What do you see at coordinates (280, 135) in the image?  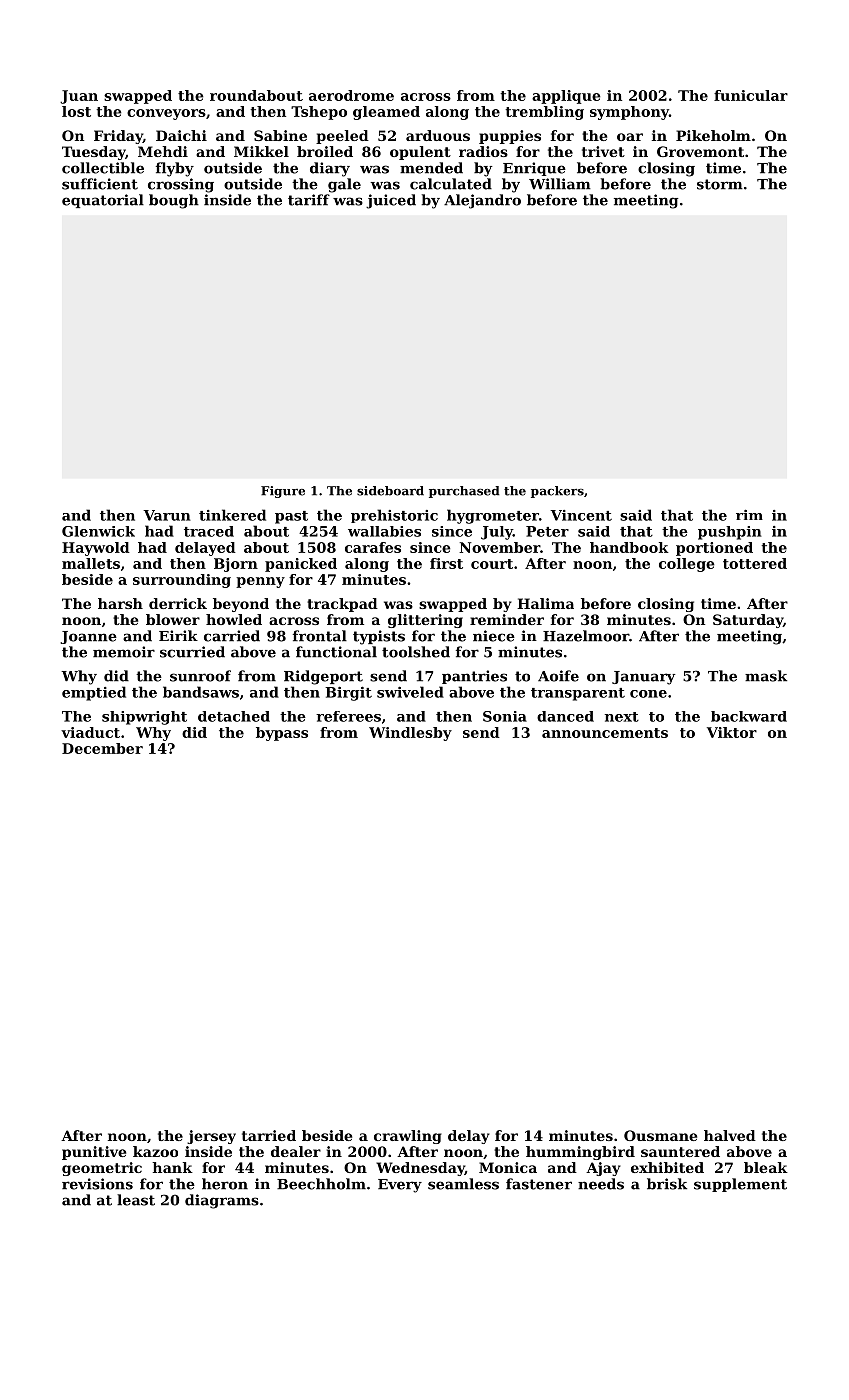 I see `Sabine` at bounding box center [280, 135].
